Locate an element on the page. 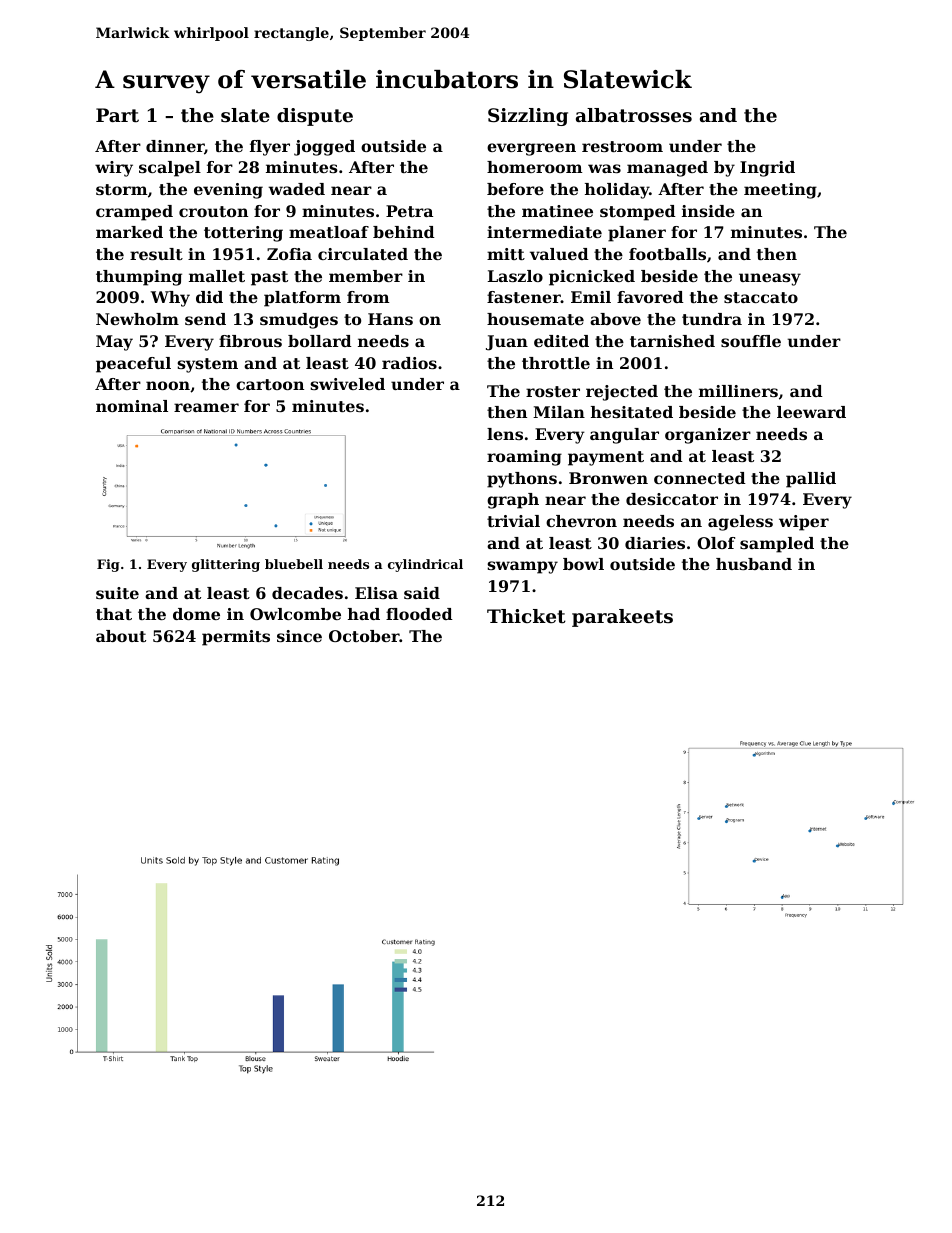 The image size is (952, 1233). had is located at coordinates (364, 614).
